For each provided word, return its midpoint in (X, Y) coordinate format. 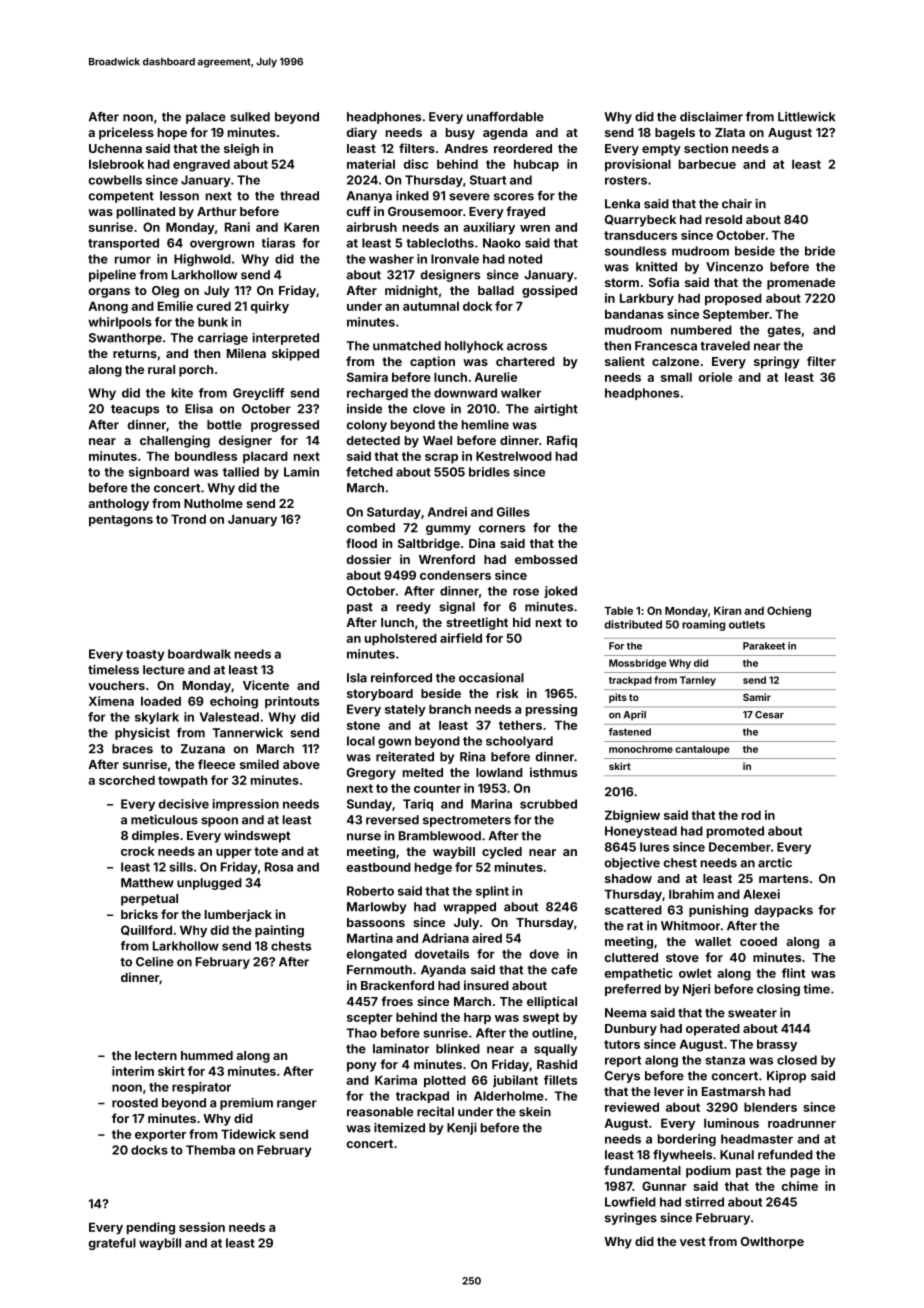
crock (138, 851)
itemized (399, 1128)
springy (777, 362)
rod (751, 815)
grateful (112, 1244)
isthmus (553, 772)
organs (109, 293)
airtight (556, 410)
